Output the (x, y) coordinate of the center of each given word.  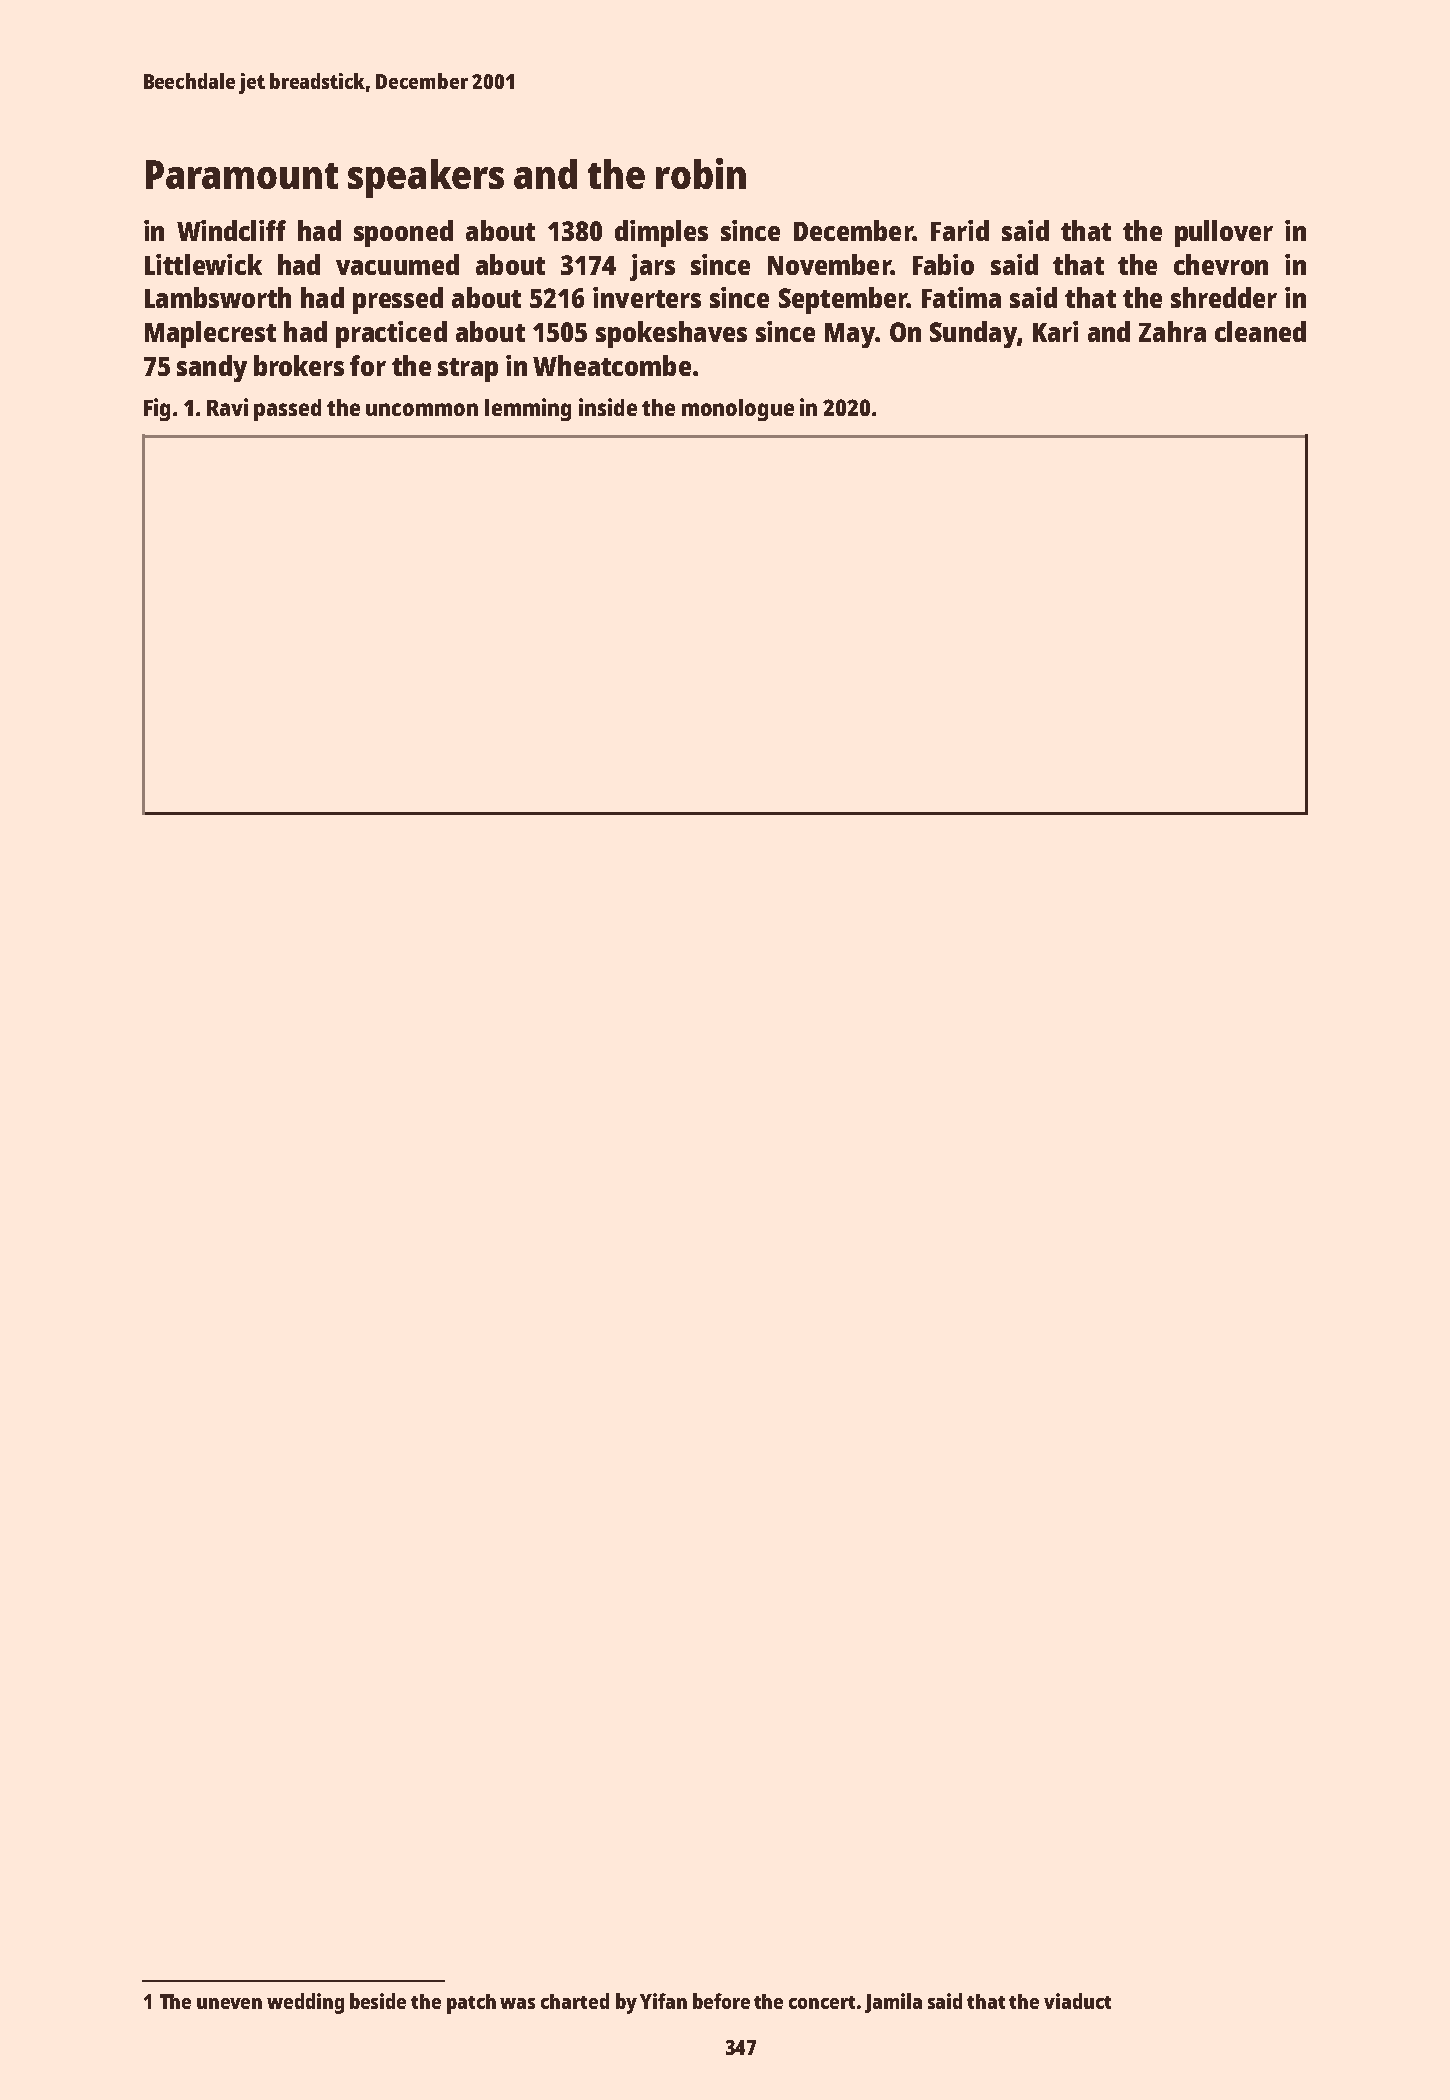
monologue (738, 410)
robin (701, 173)
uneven (229, 2003)
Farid (960, 230)
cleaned (1260, 331)
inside (608, 407)
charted (575, 2001)
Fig (157, 409)
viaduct (1077, 2001)
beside (378, 2001)
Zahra (1172, 331)
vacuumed (397, 264)
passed (287, 410)
